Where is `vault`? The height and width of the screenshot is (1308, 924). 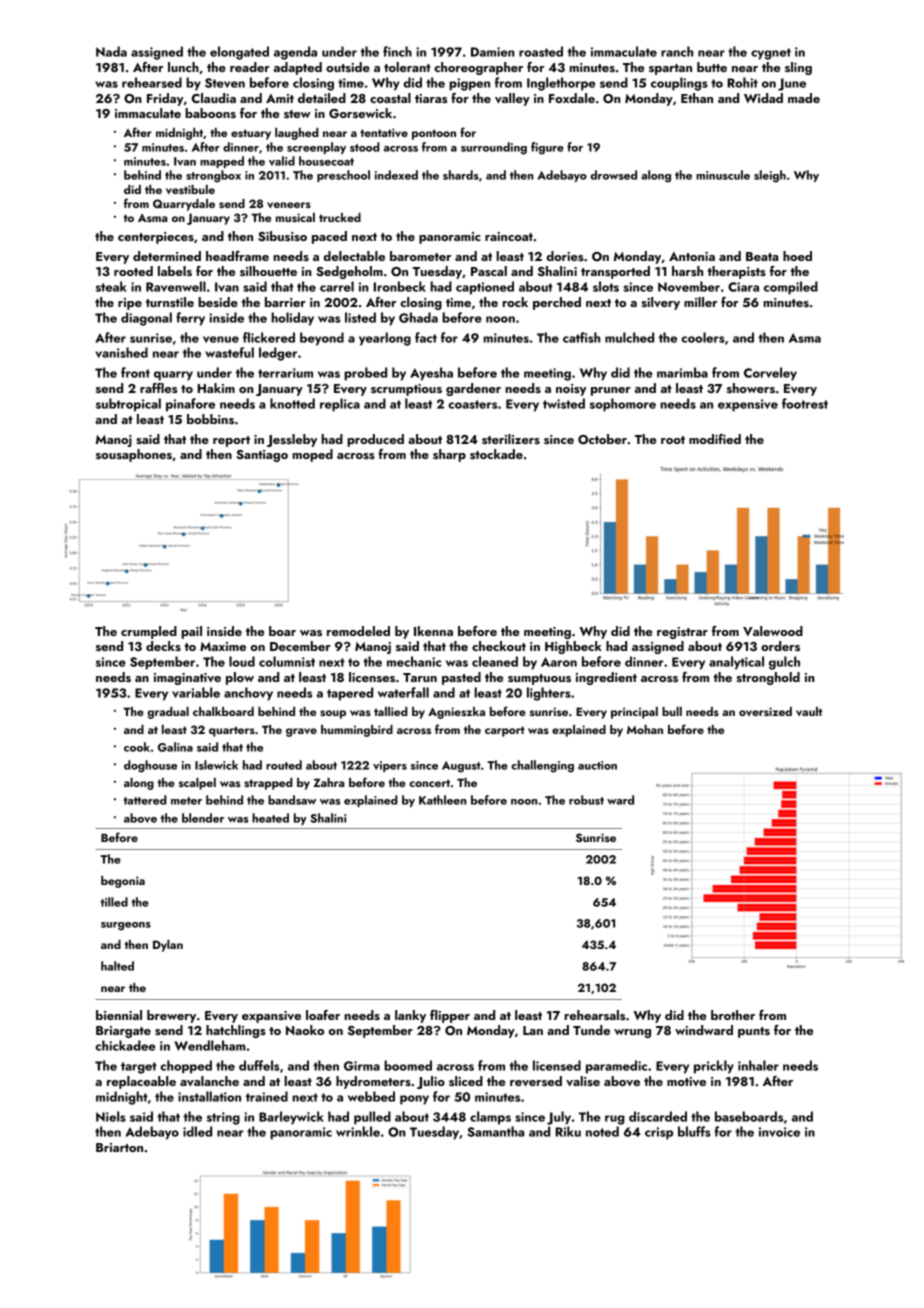 vault is located at coordinates (809, 711).
